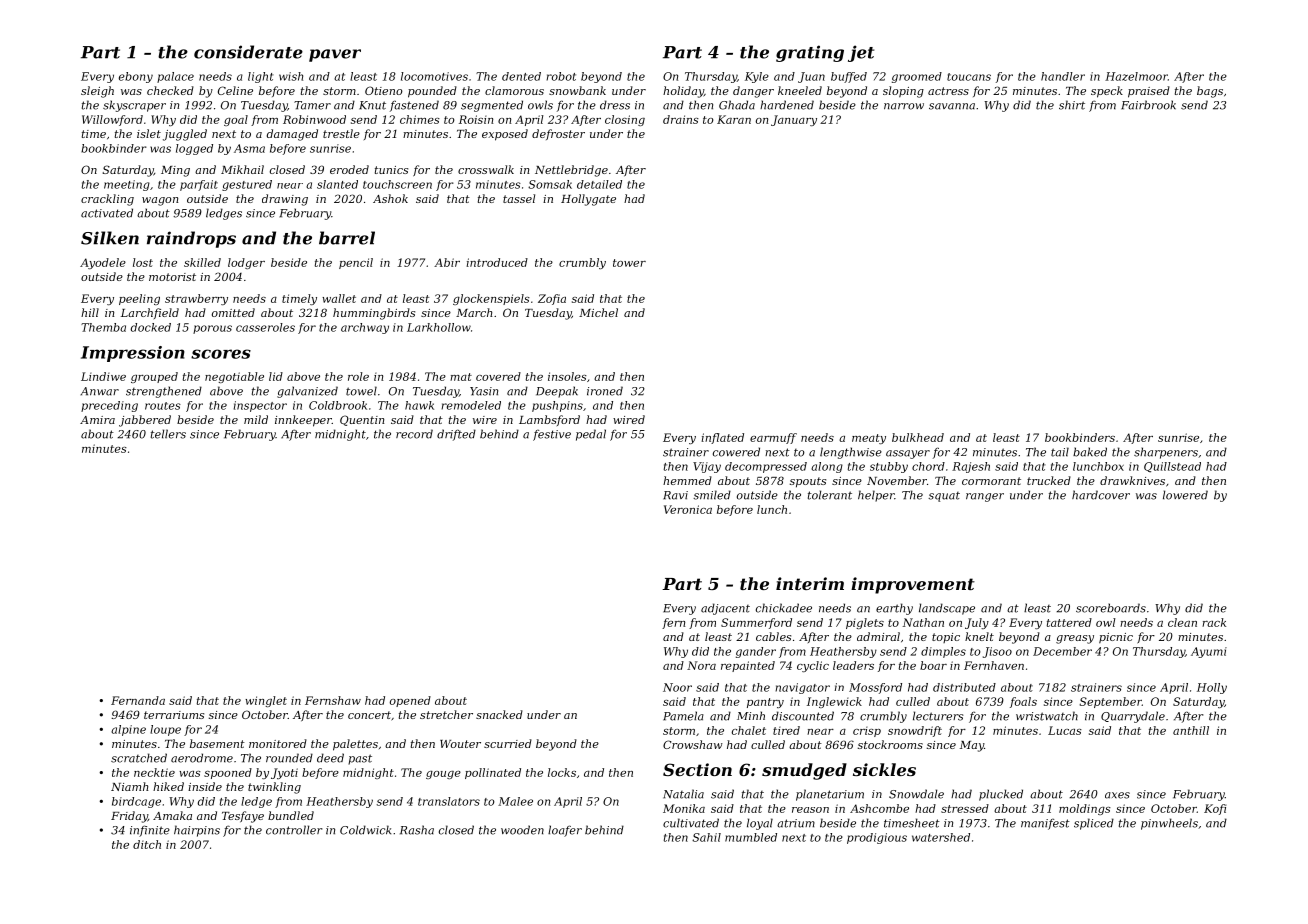  Describe the element at coordinates (414, 434) in the page. I see `record` at that location.
